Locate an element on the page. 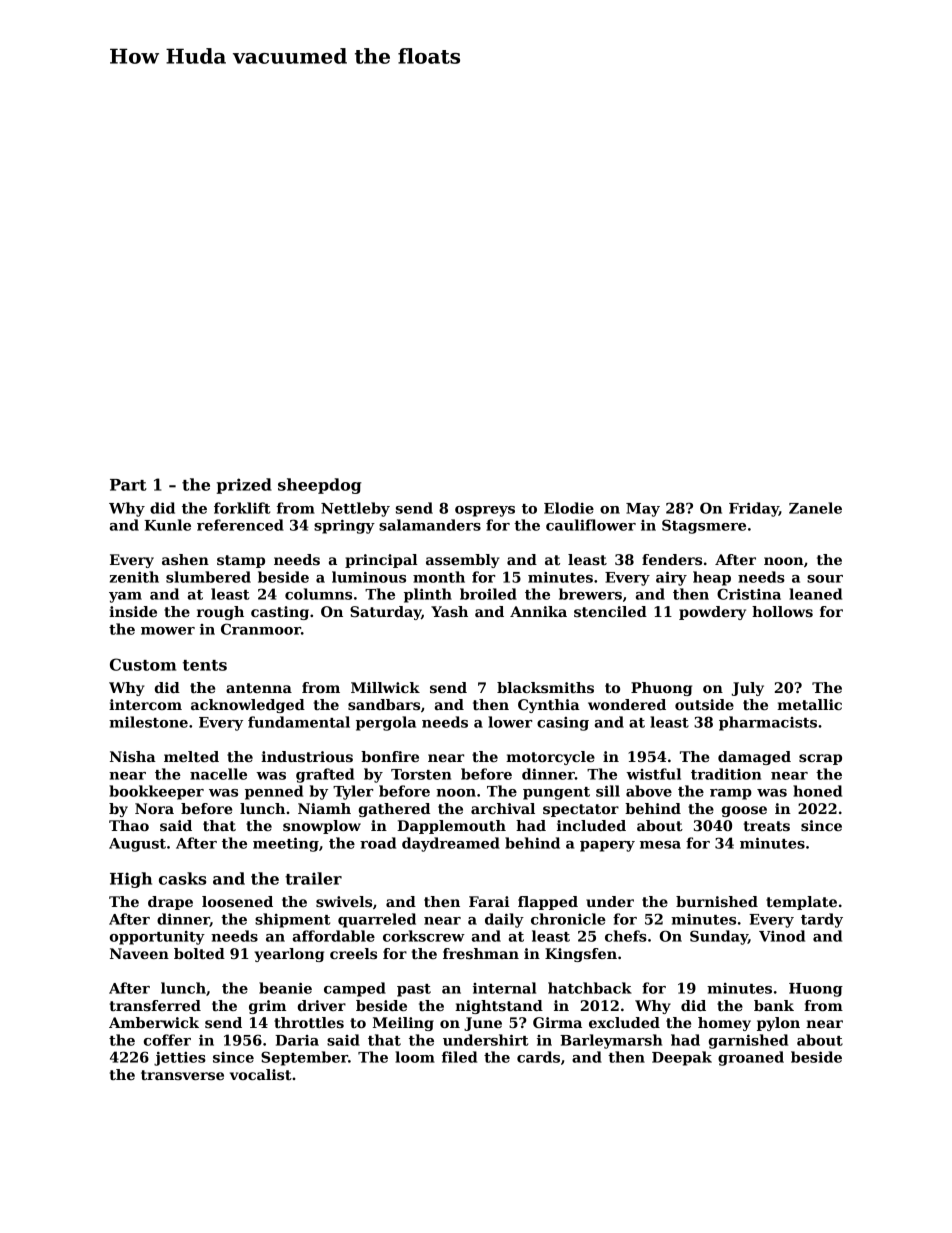  transferred is located at coordinates (155, 1005).
